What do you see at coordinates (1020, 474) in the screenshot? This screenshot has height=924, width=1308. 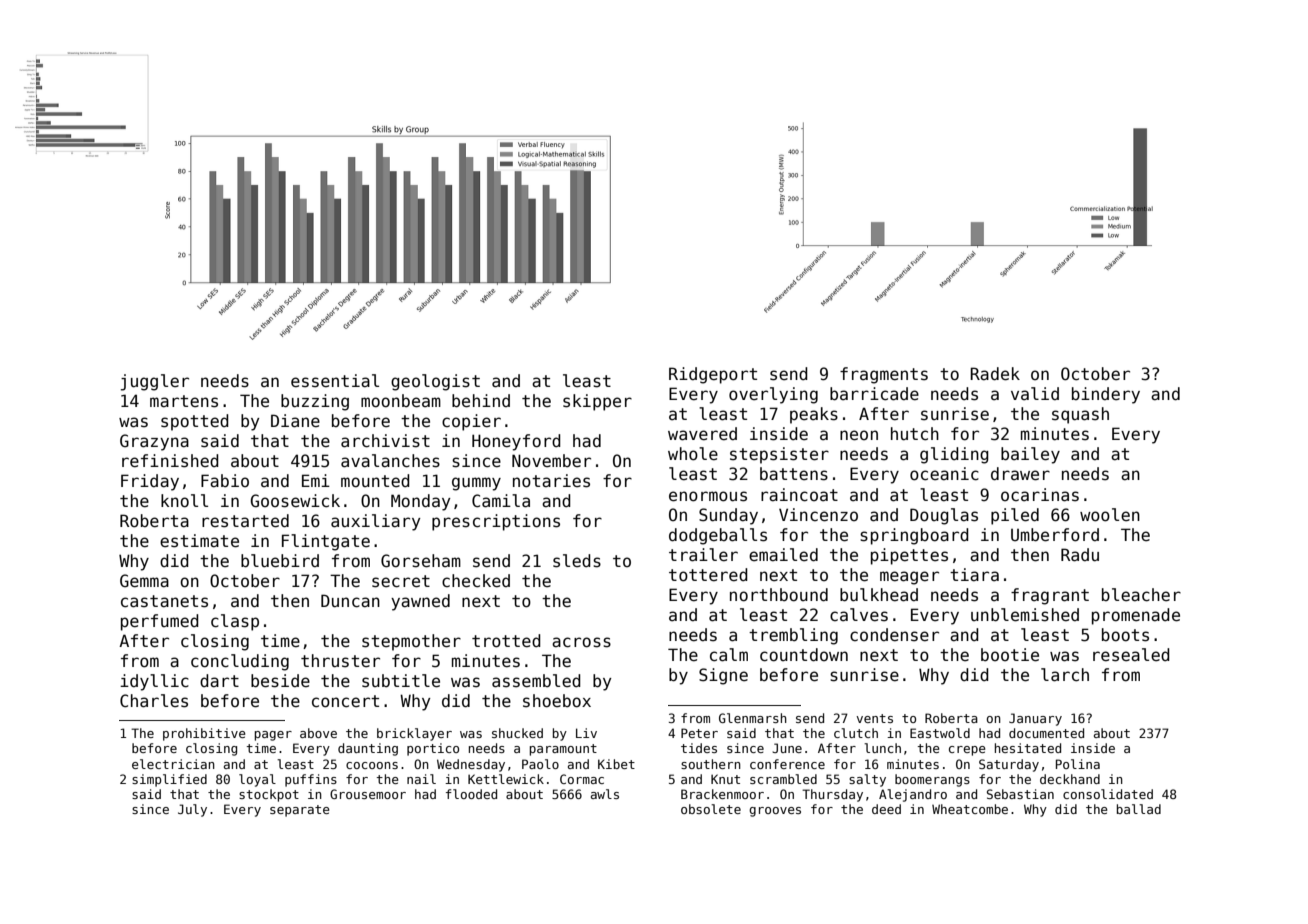 I see `drawer` at bounding box center [1020, 474].
